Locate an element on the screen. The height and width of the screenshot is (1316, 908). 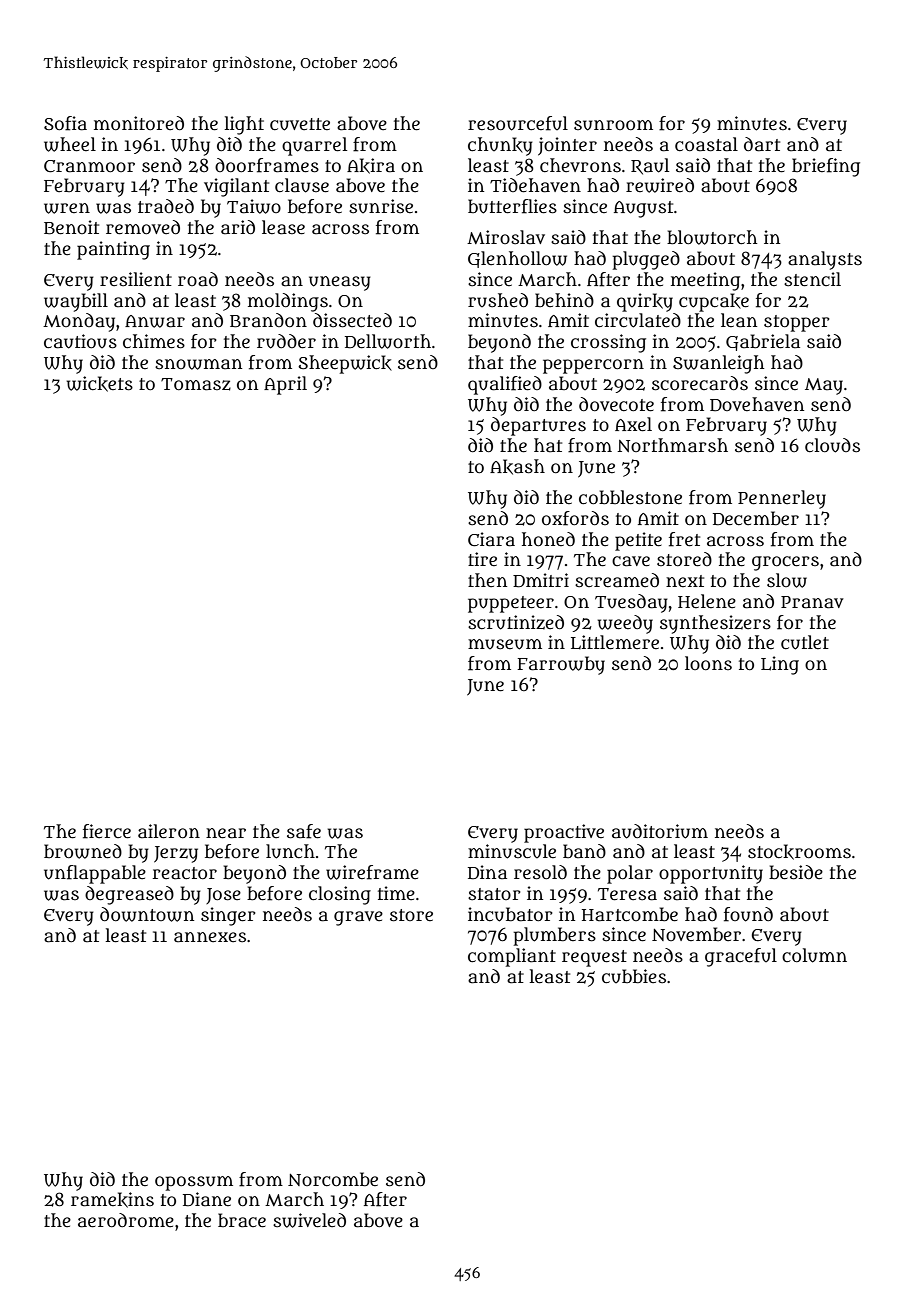
Sofia is located at coordinates (65, 123).
